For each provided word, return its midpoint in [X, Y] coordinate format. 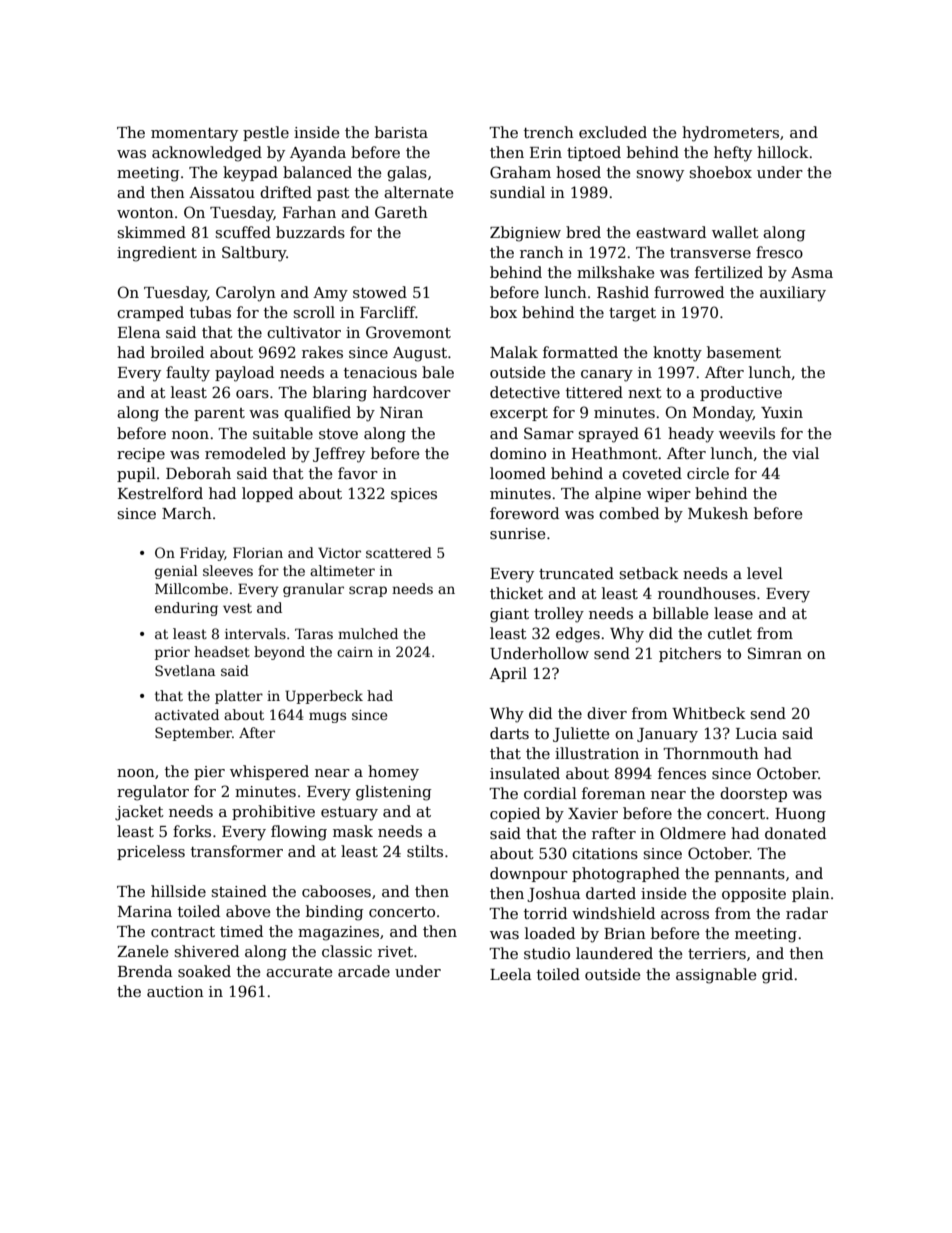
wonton [145, 213]
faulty [188, 374]
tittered [594, 392]
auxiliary [793, 294]
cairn [355, 652]
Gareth [401, 212]
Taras [314, 633]
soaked [204, 971]
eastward [671, 232]
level [765, 573]
